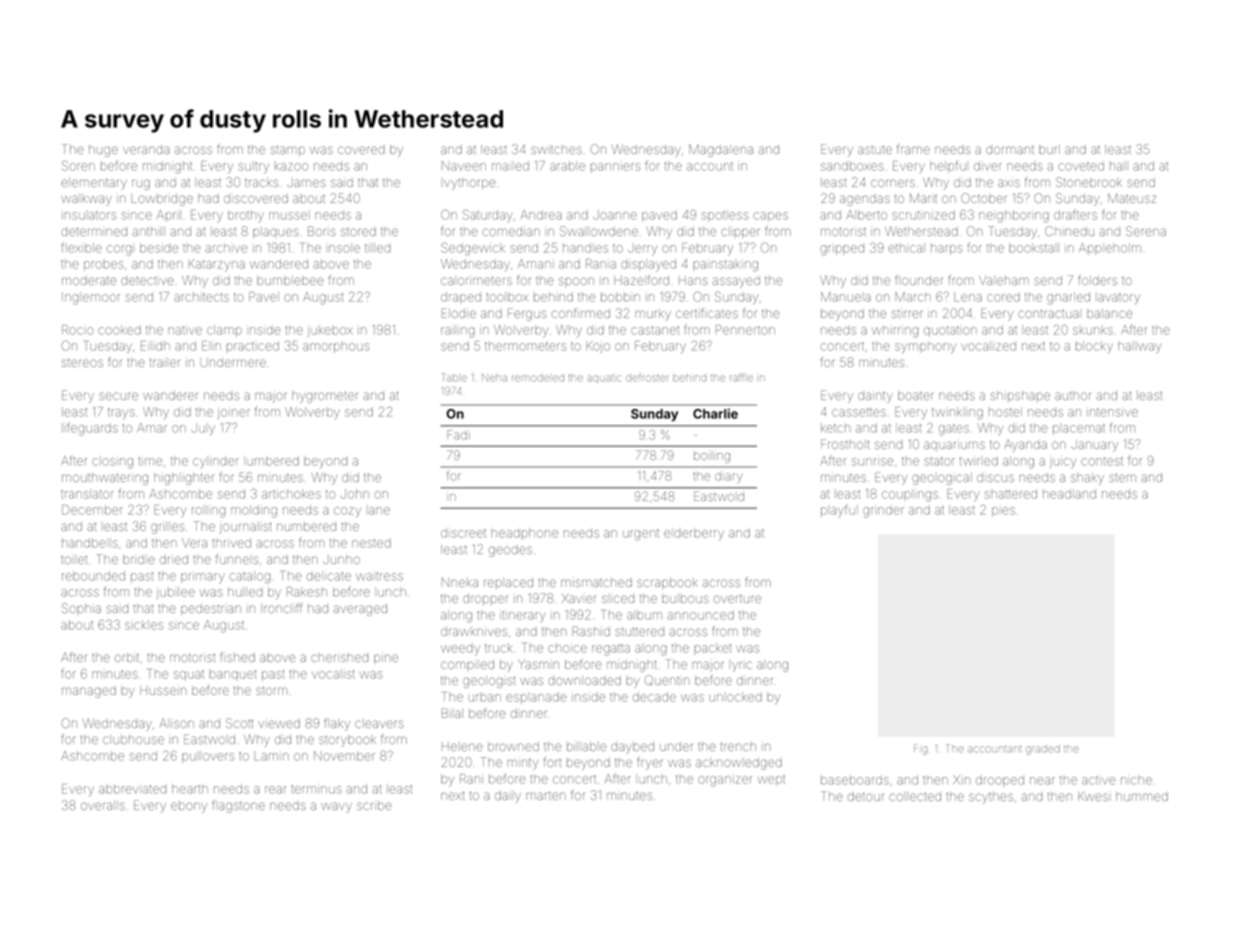  Describe the element at coordinates (1094, 347) in the screenshot. I see `blocky` at that location.
